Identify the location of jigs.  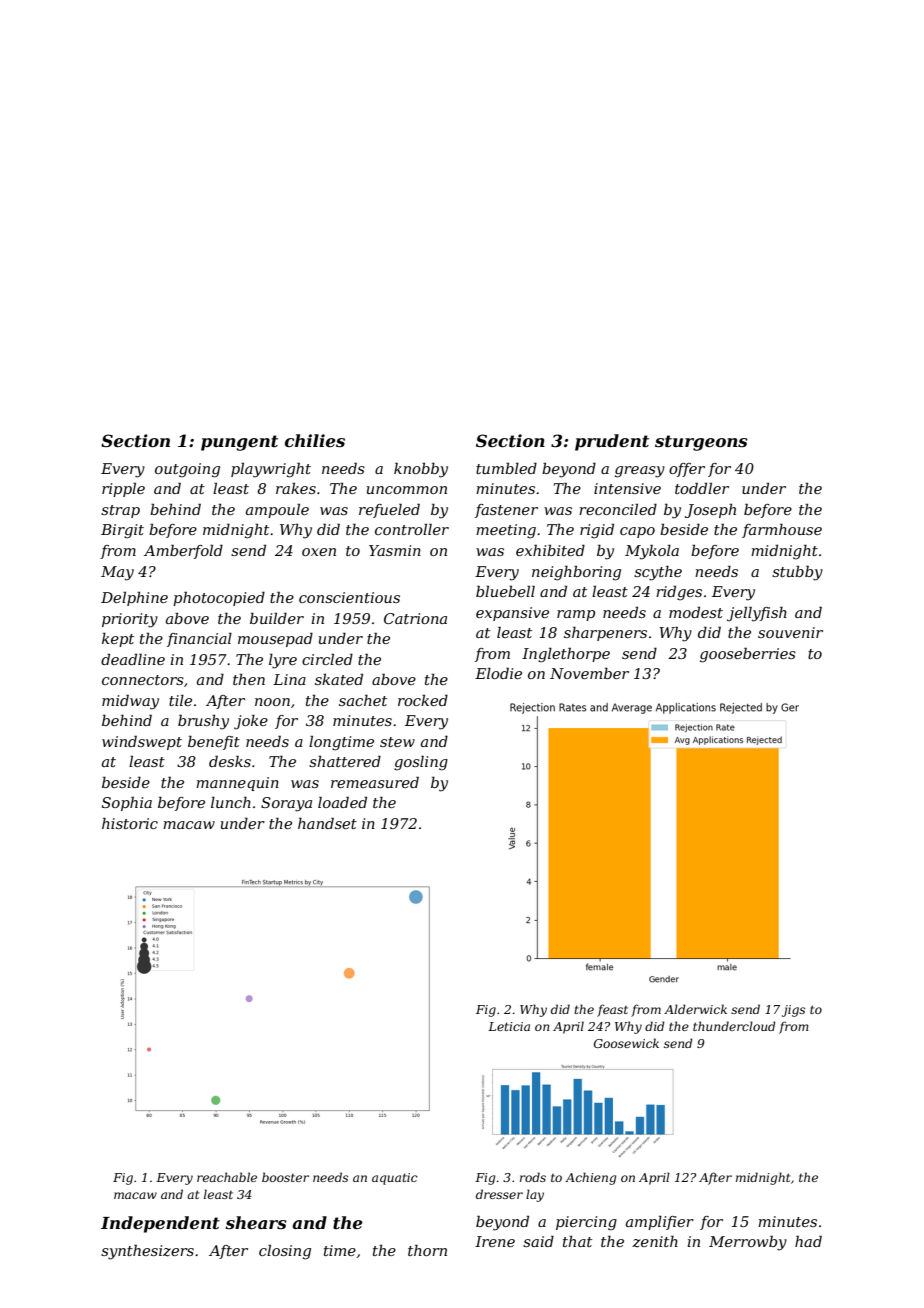
(793, 1011).
